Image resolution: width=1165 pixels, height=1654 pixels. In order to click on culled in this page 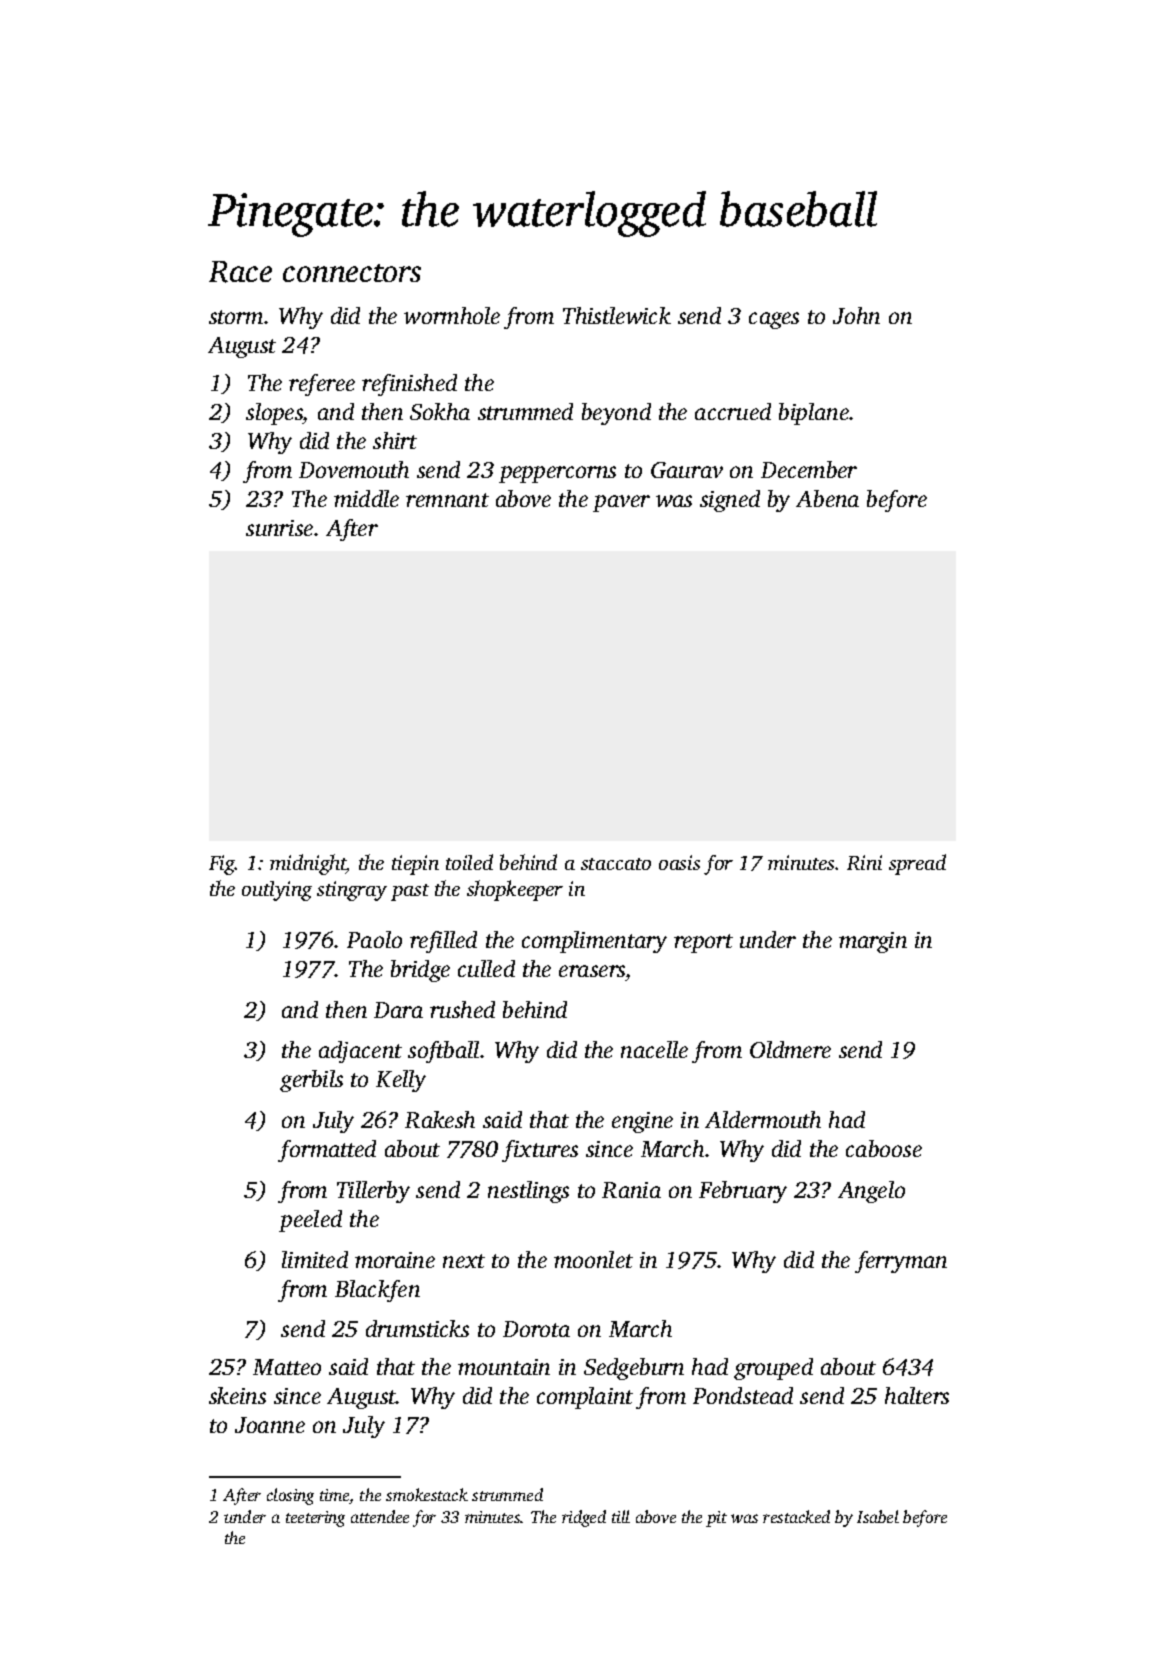, I will do `click(486, 968)`.
